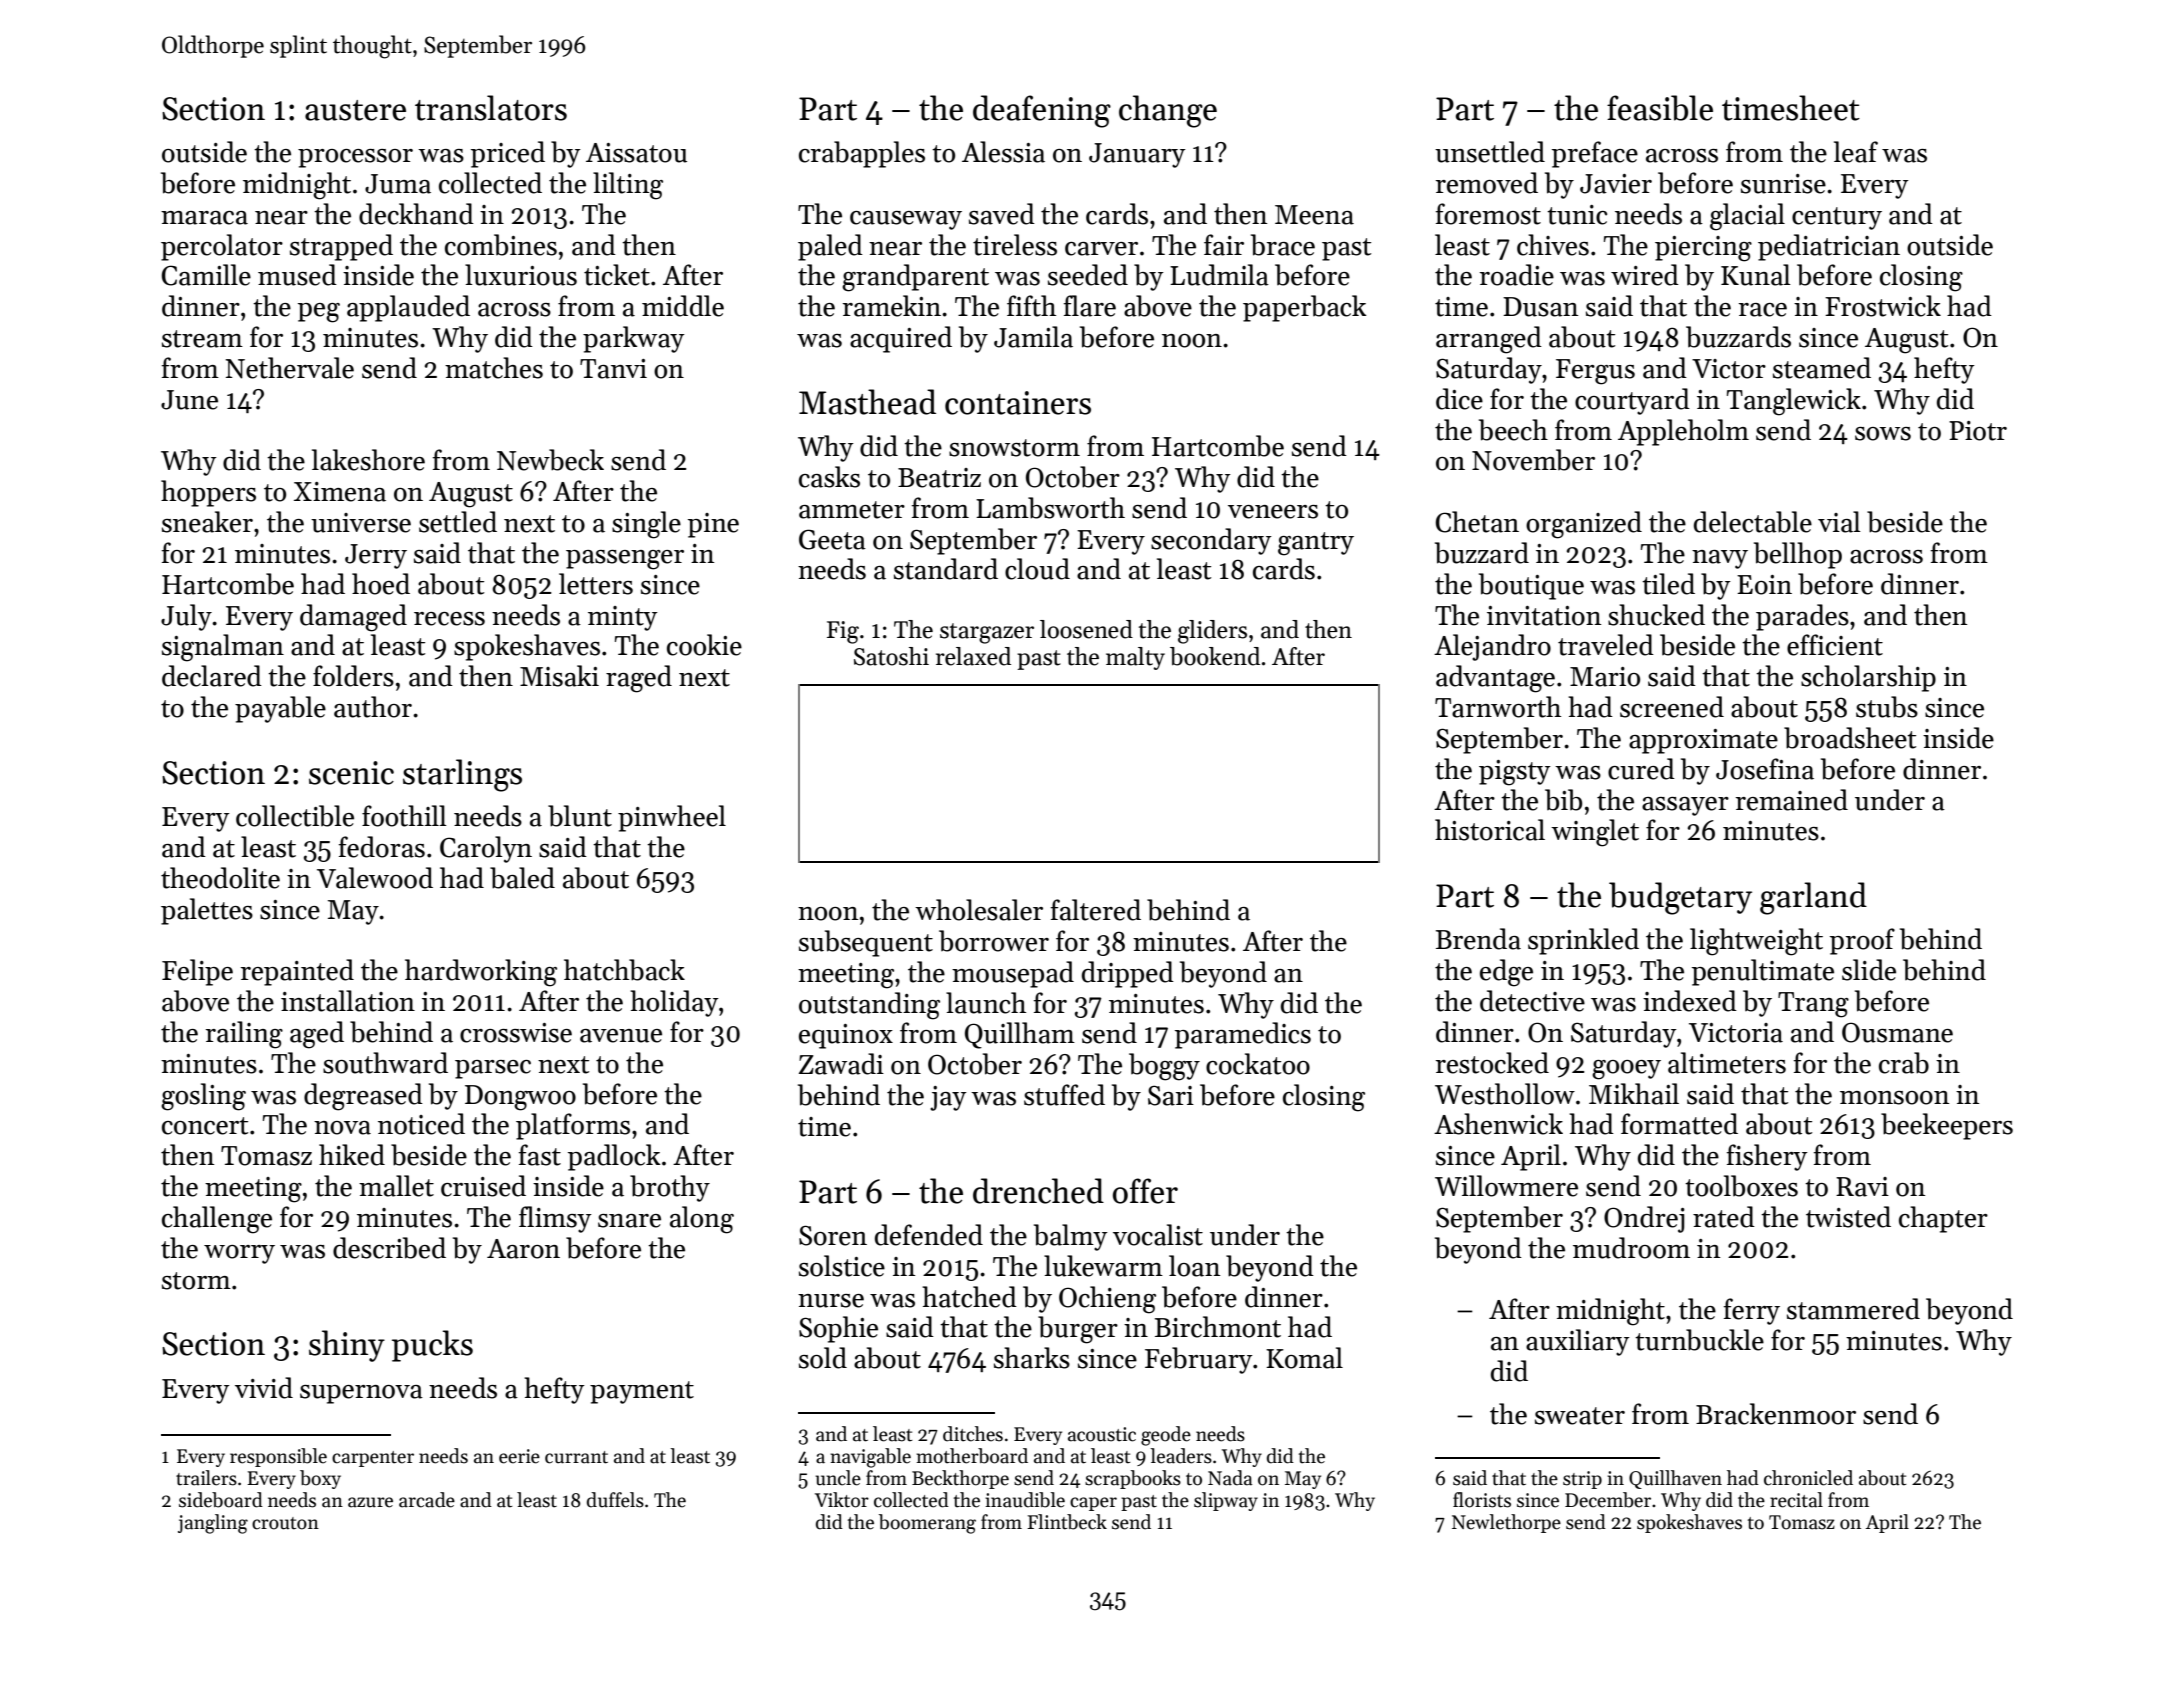 The width and height of the screenshot is (2178, 1683). I want to click on tireless, so click(1015, 245).
